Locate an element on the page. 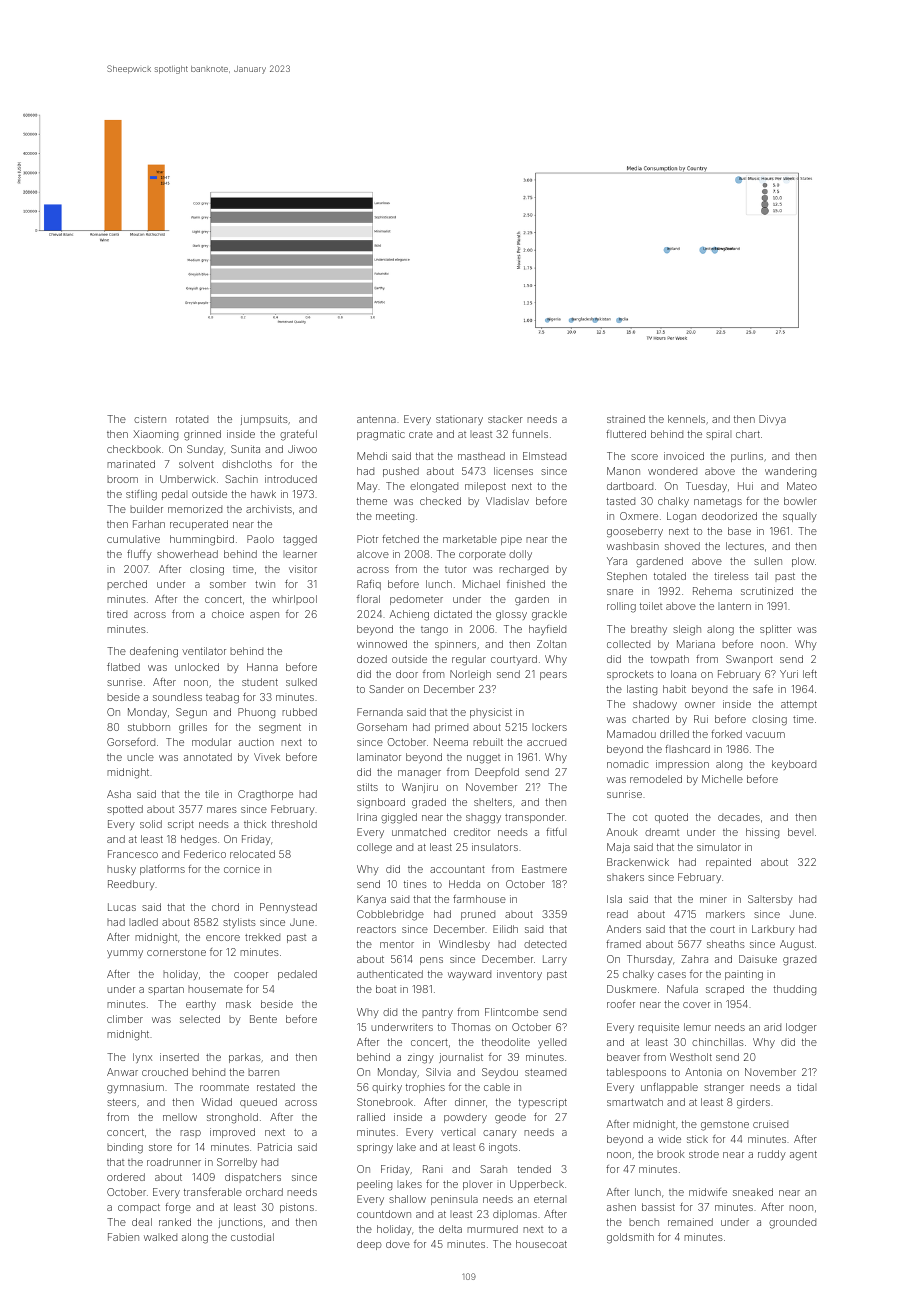 The width and height of the page is (924, 1308). walked is located at coordinates (160, 1237).
